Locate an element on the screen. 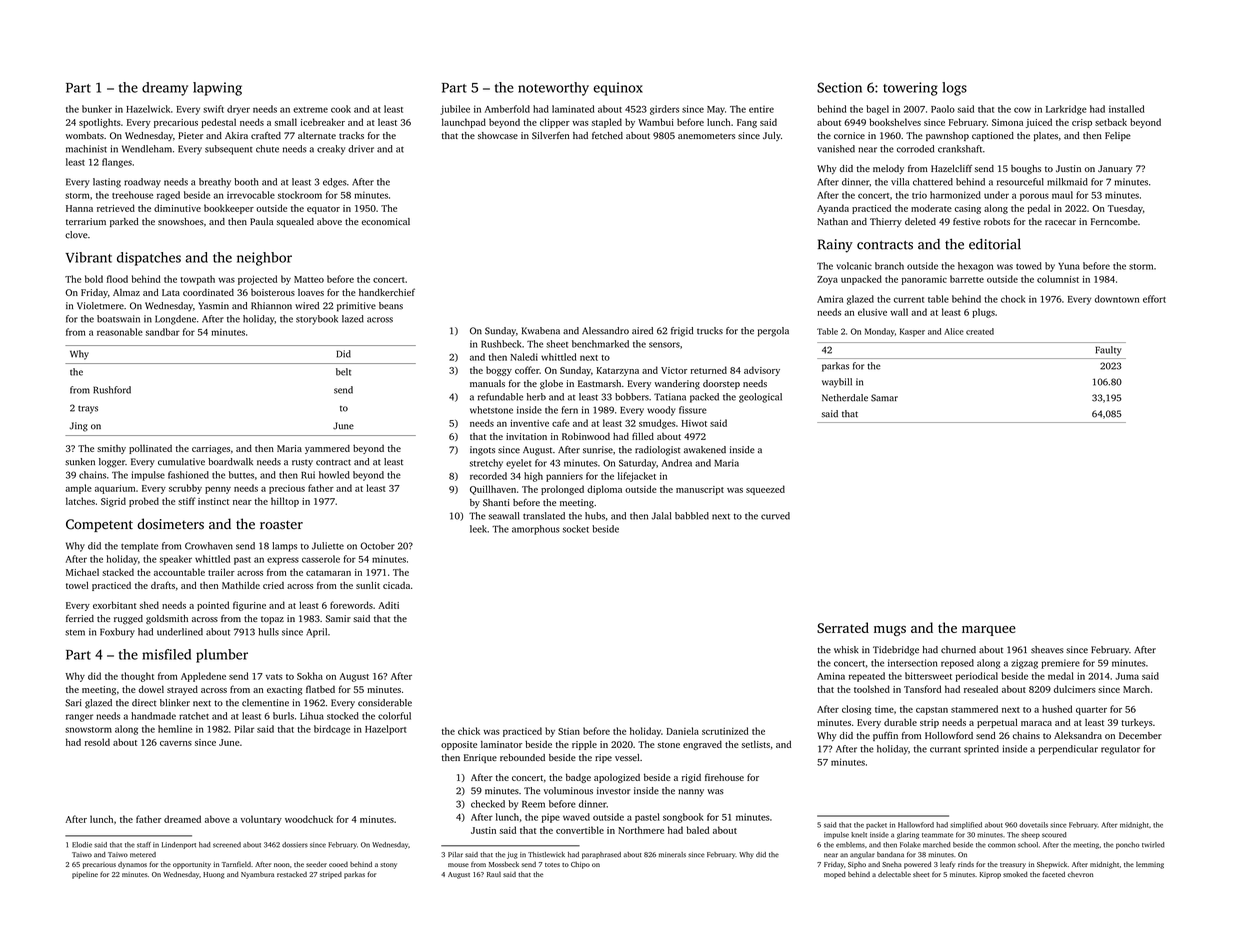 This screenshot has width=1233, height=952. Samar is located at coordinates (884, 398).
